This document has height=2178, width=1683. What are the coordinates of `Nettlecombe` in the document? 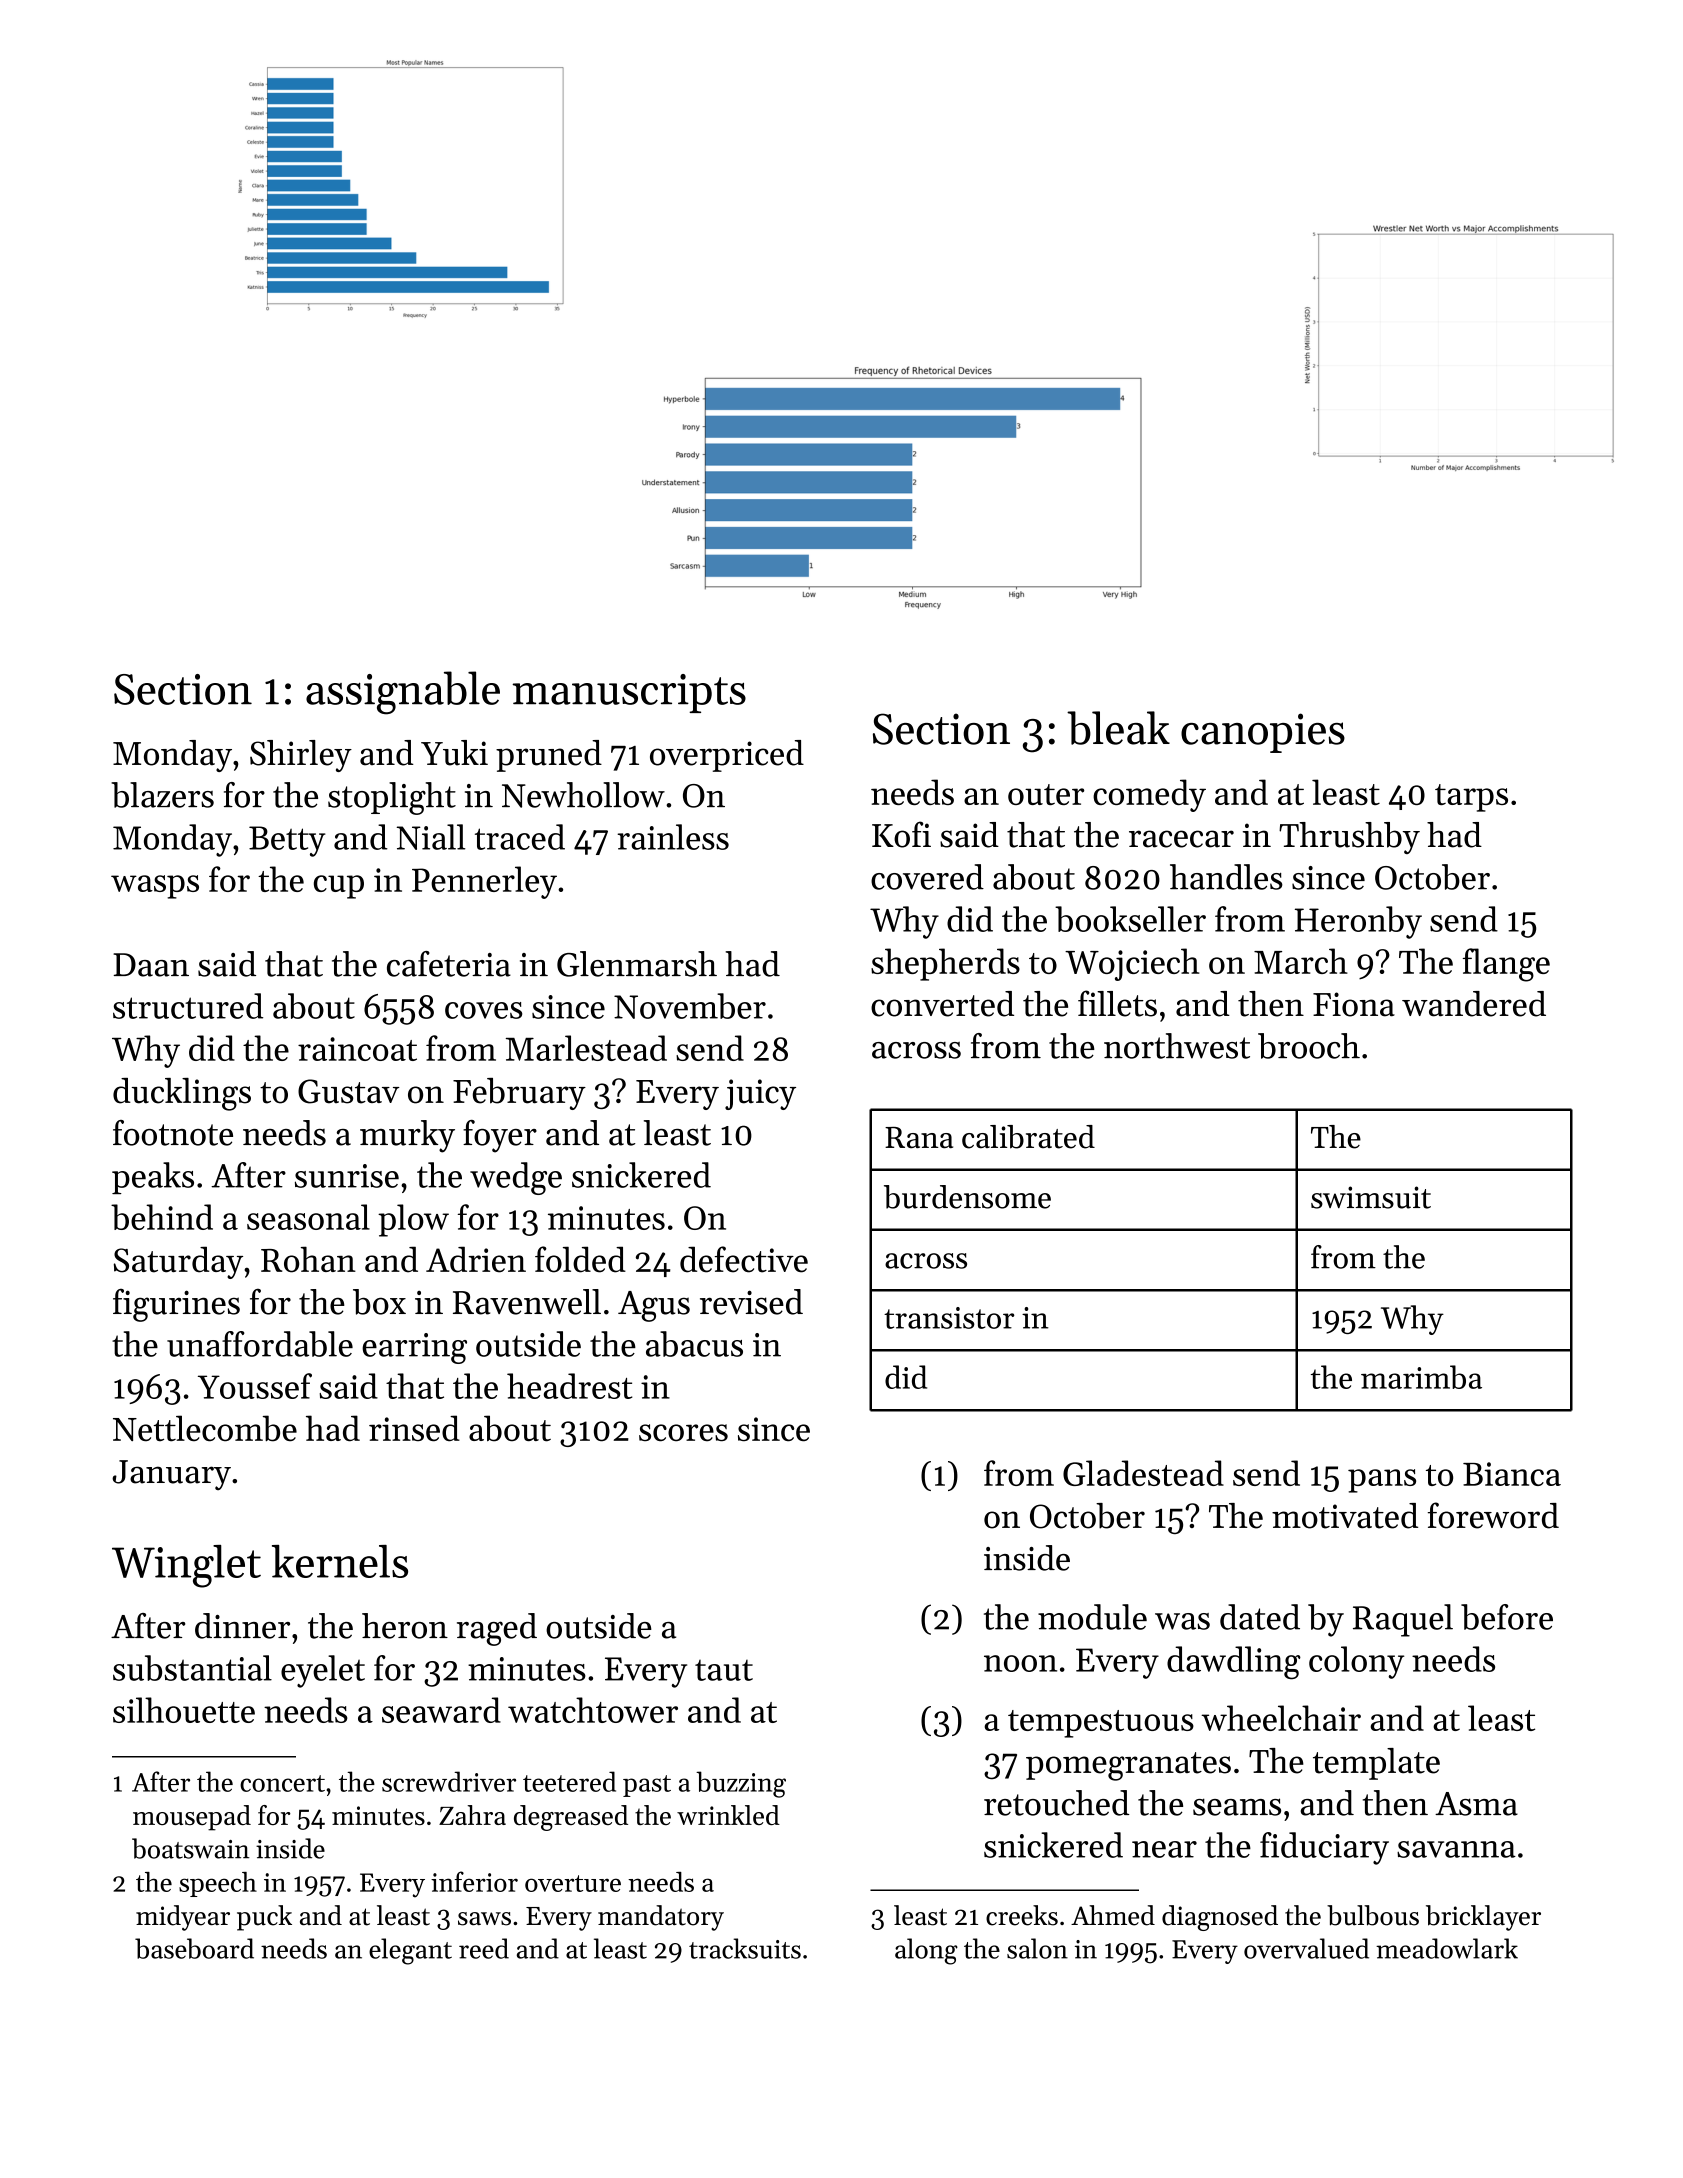 It's located at (205, 1428).
